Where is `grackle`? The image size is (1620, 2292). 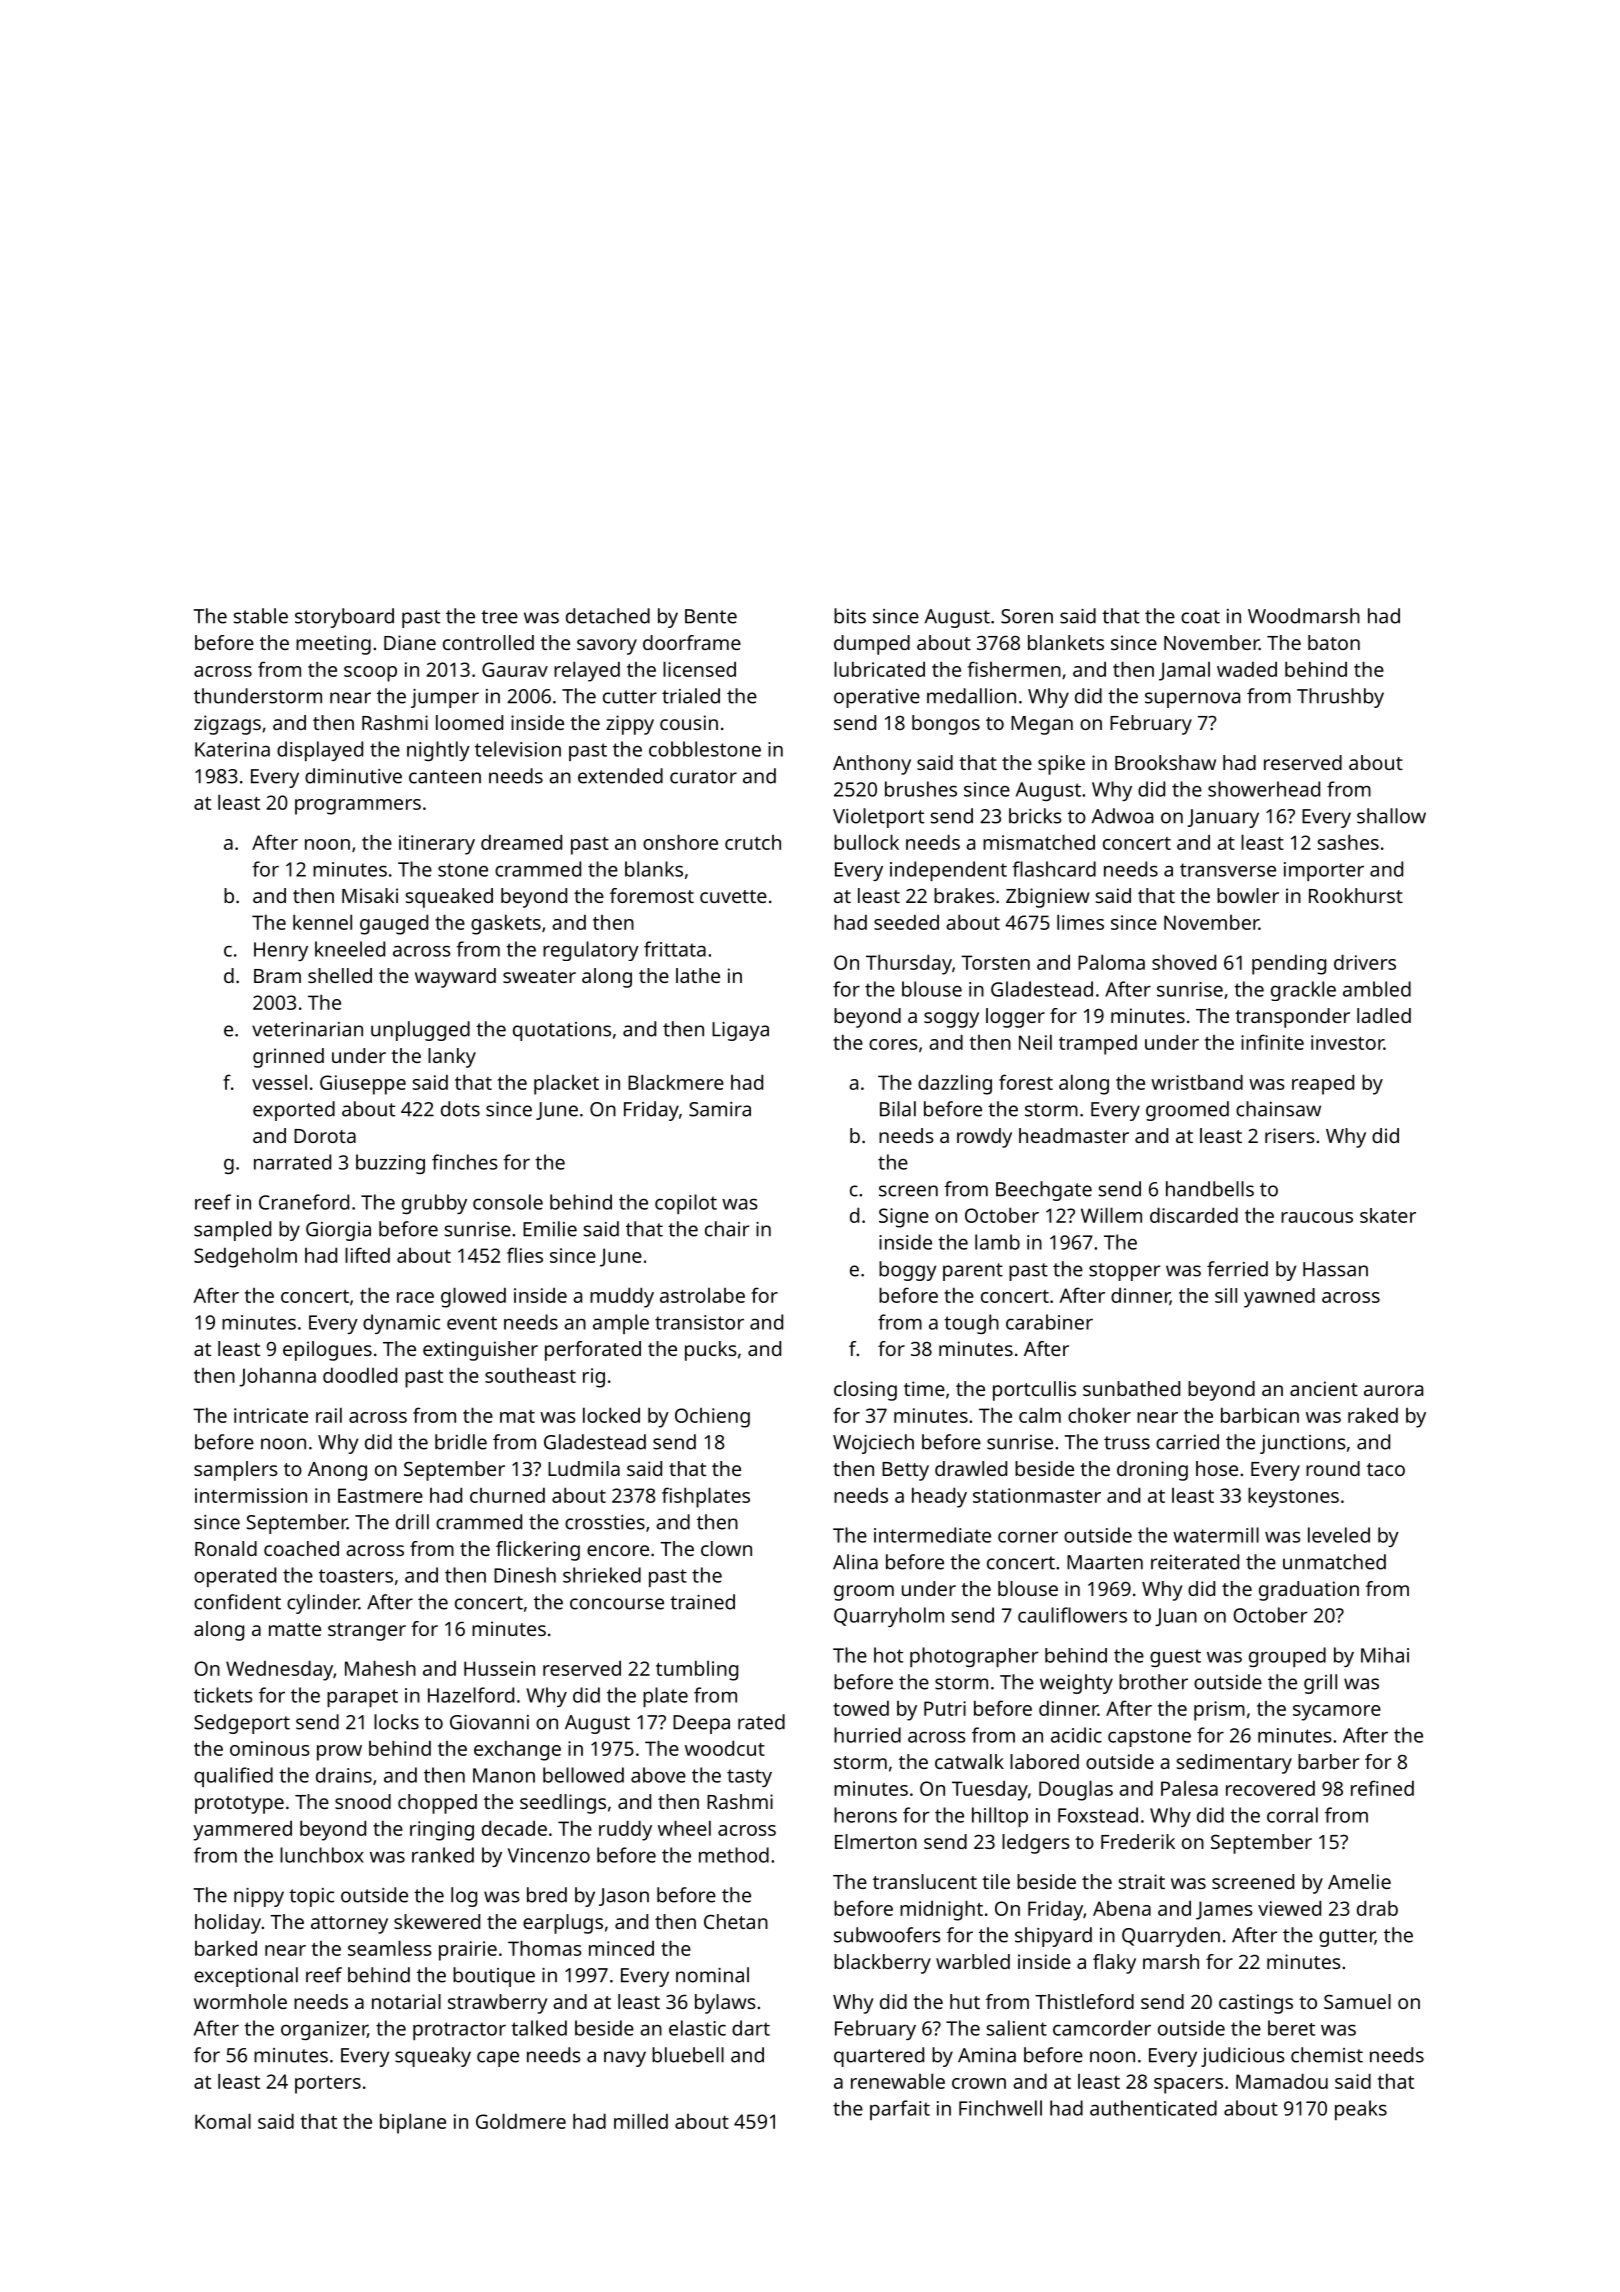
grackle is located at coordinates (1303, 991).
